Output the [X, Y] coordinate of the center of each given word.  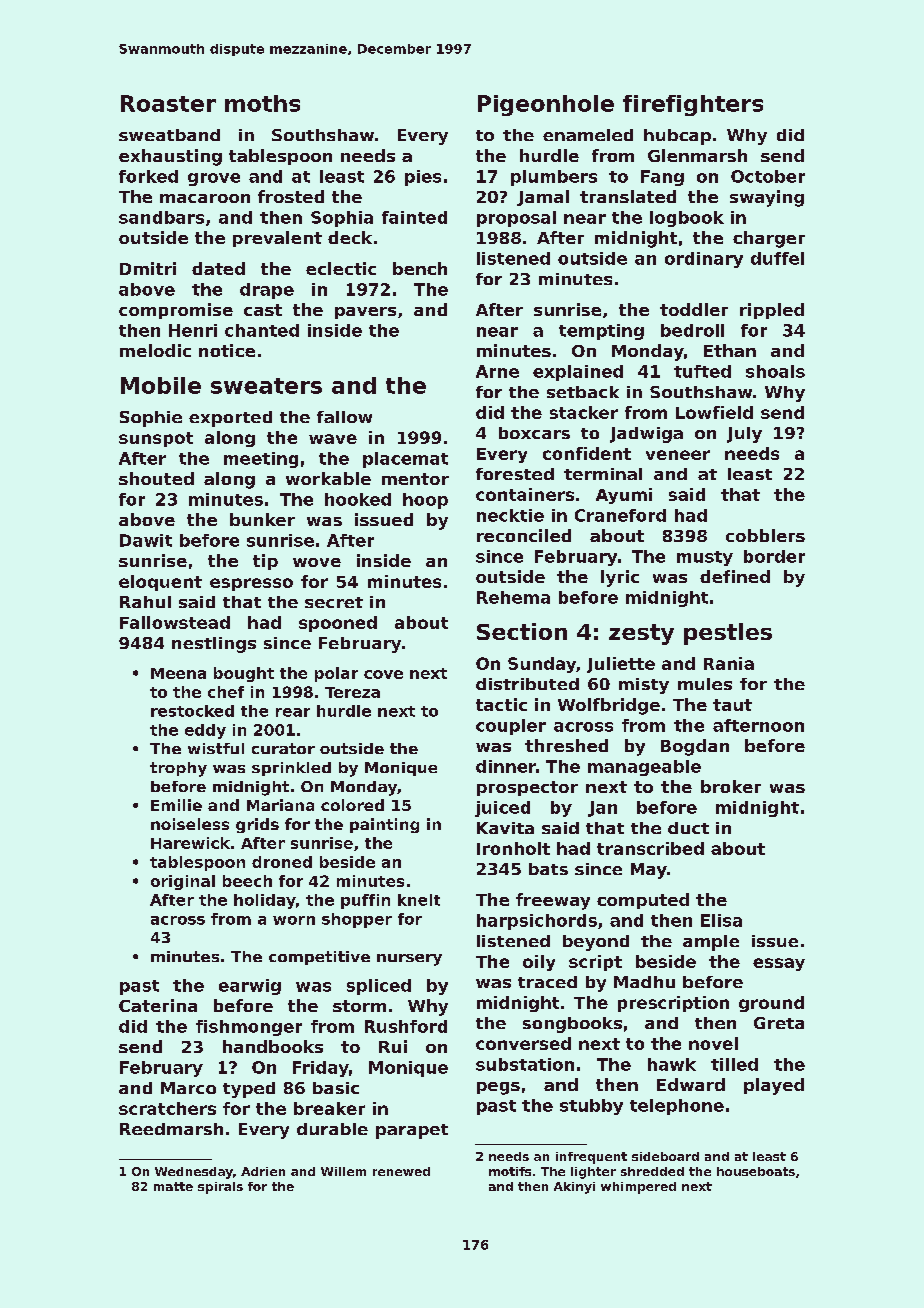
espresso [251, 584]
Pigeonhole [546, 105]
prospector [527, 788]
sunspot [156, 439]
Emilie [176, 805]
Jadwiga [646, 435]
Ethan [730, 350]
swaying [767, 198]
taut [732, 705]
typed [249, 1090]
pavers [365, 313]
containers [525, 494]
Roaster [168, 103]
